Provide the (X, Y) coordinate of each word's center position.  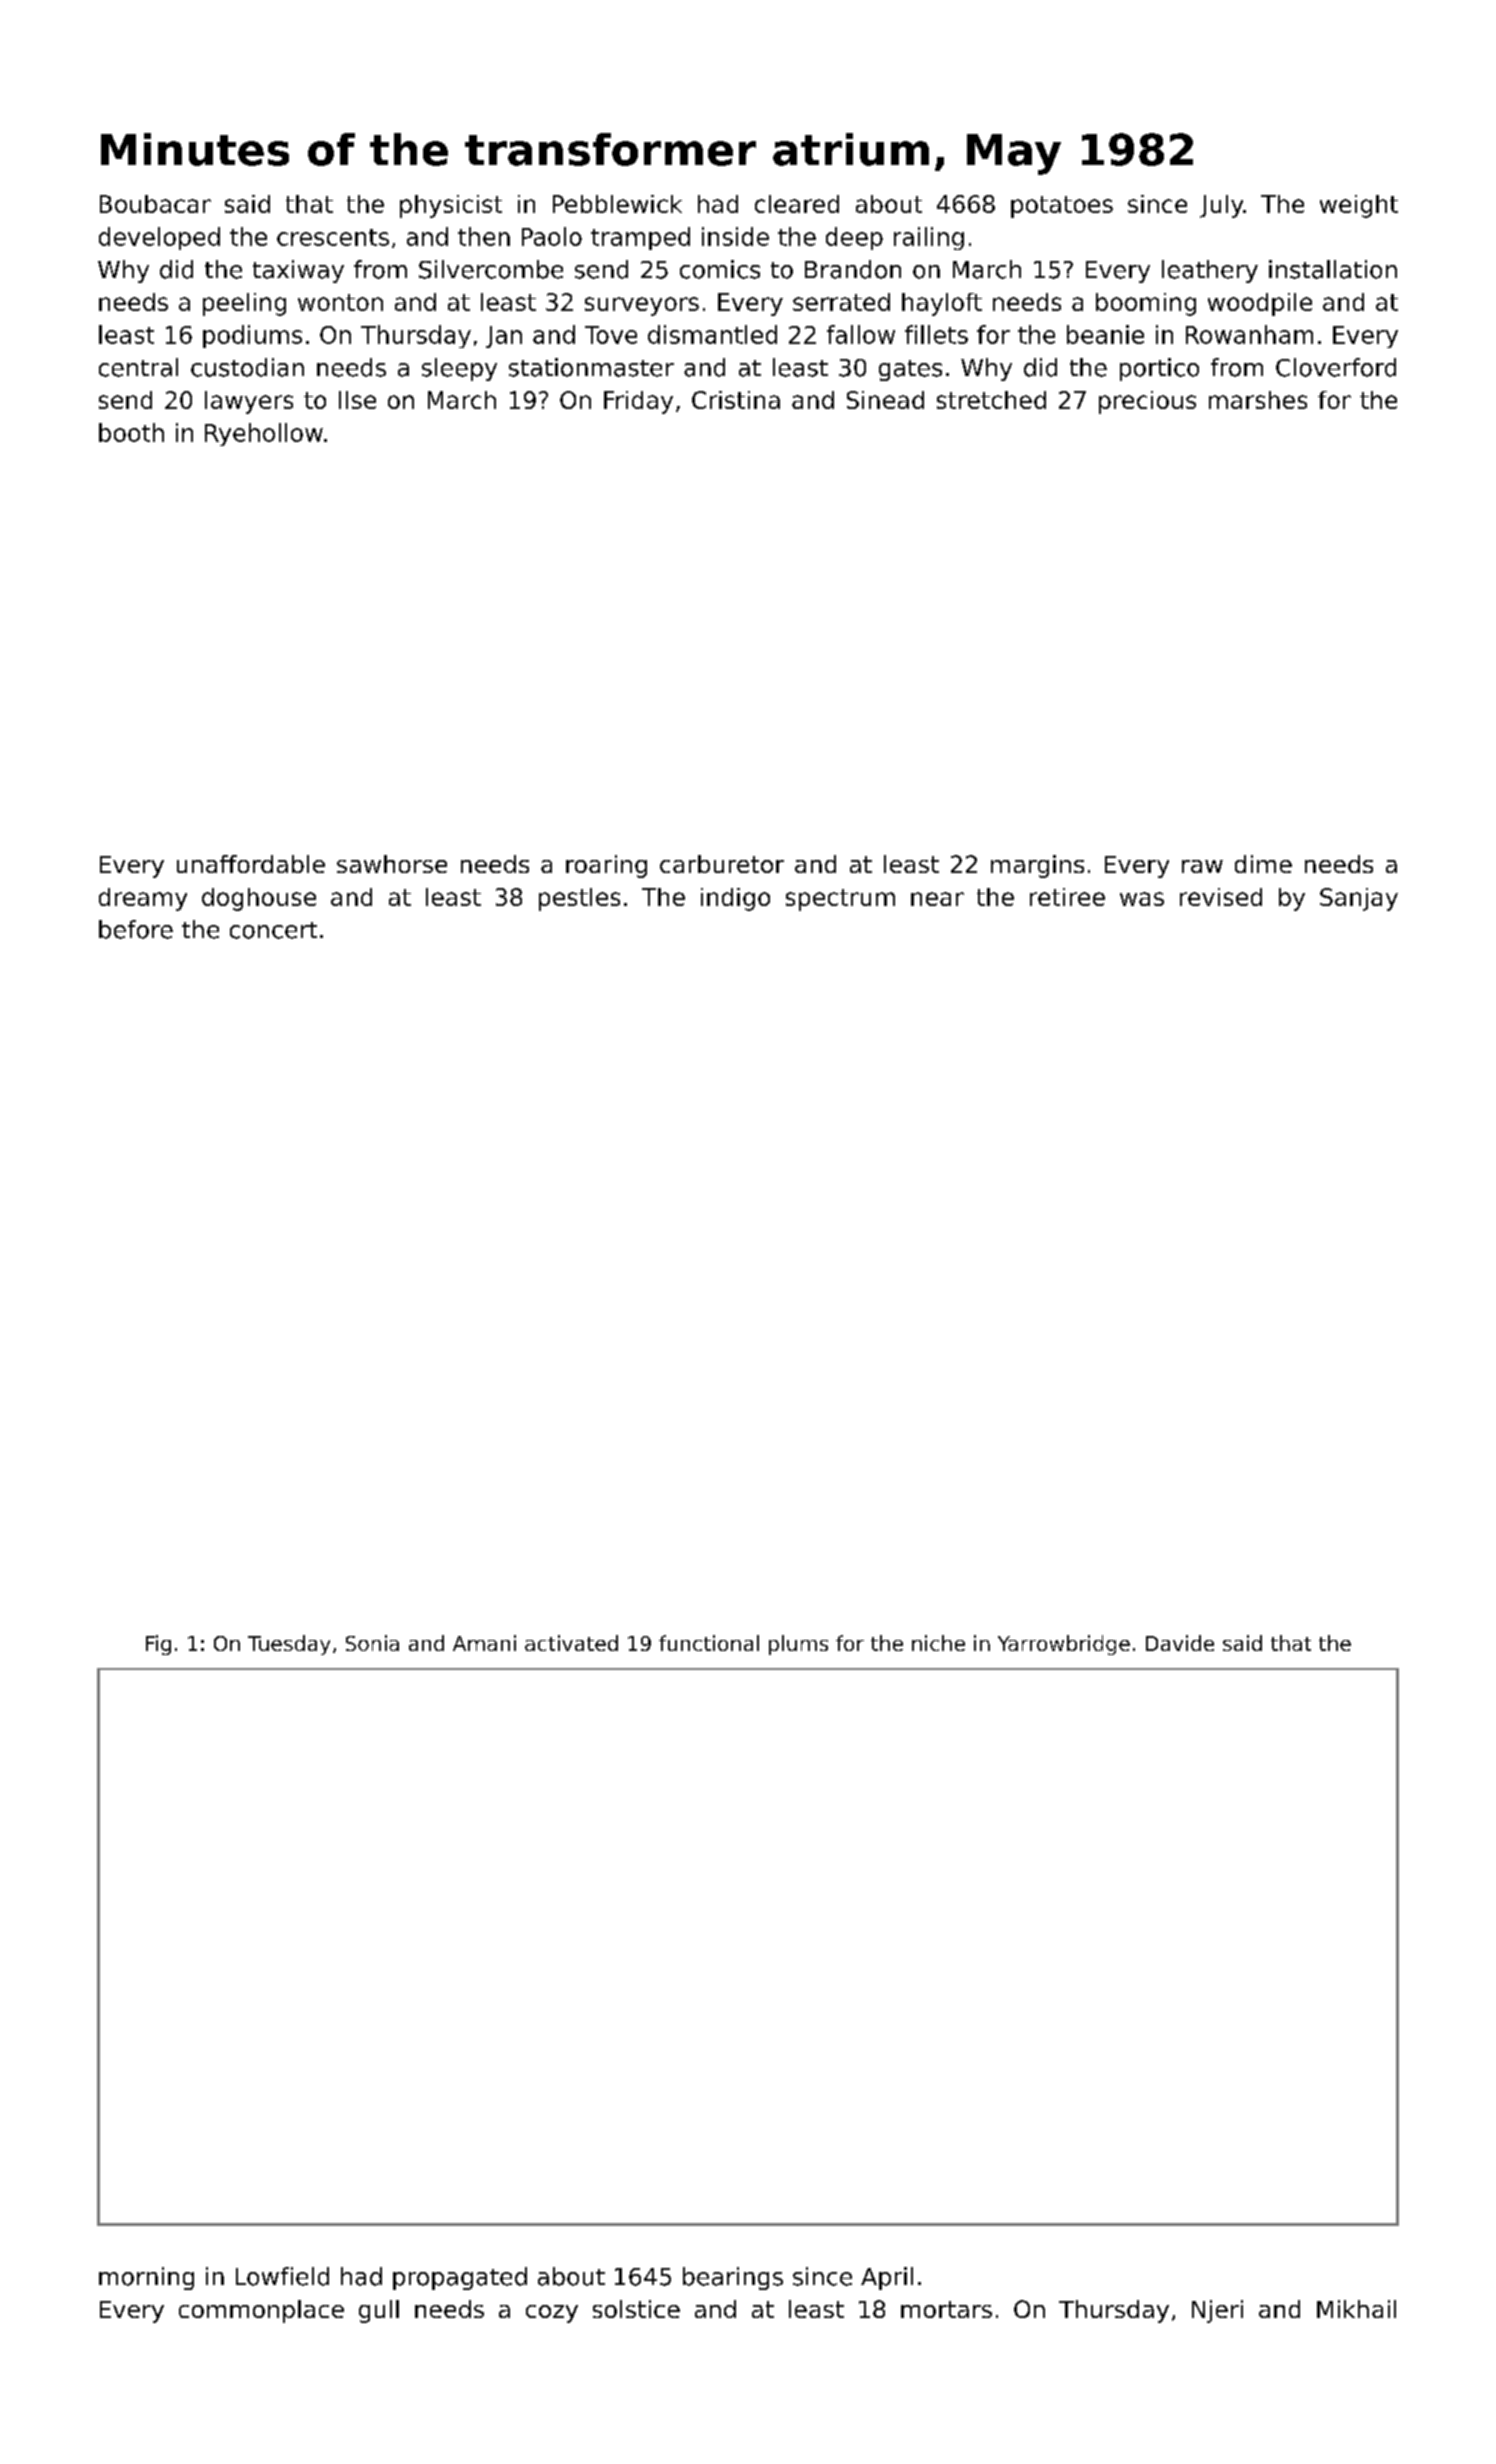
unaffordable (251, 864)
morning (146, 2278)
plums (798, 1645)
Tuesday (289, 1645)
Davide (1180, 1643)
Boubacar (155, 204)
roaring (606, 866)
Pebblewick (617, 204)
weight (1359, 206)
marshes (1258, 400)
